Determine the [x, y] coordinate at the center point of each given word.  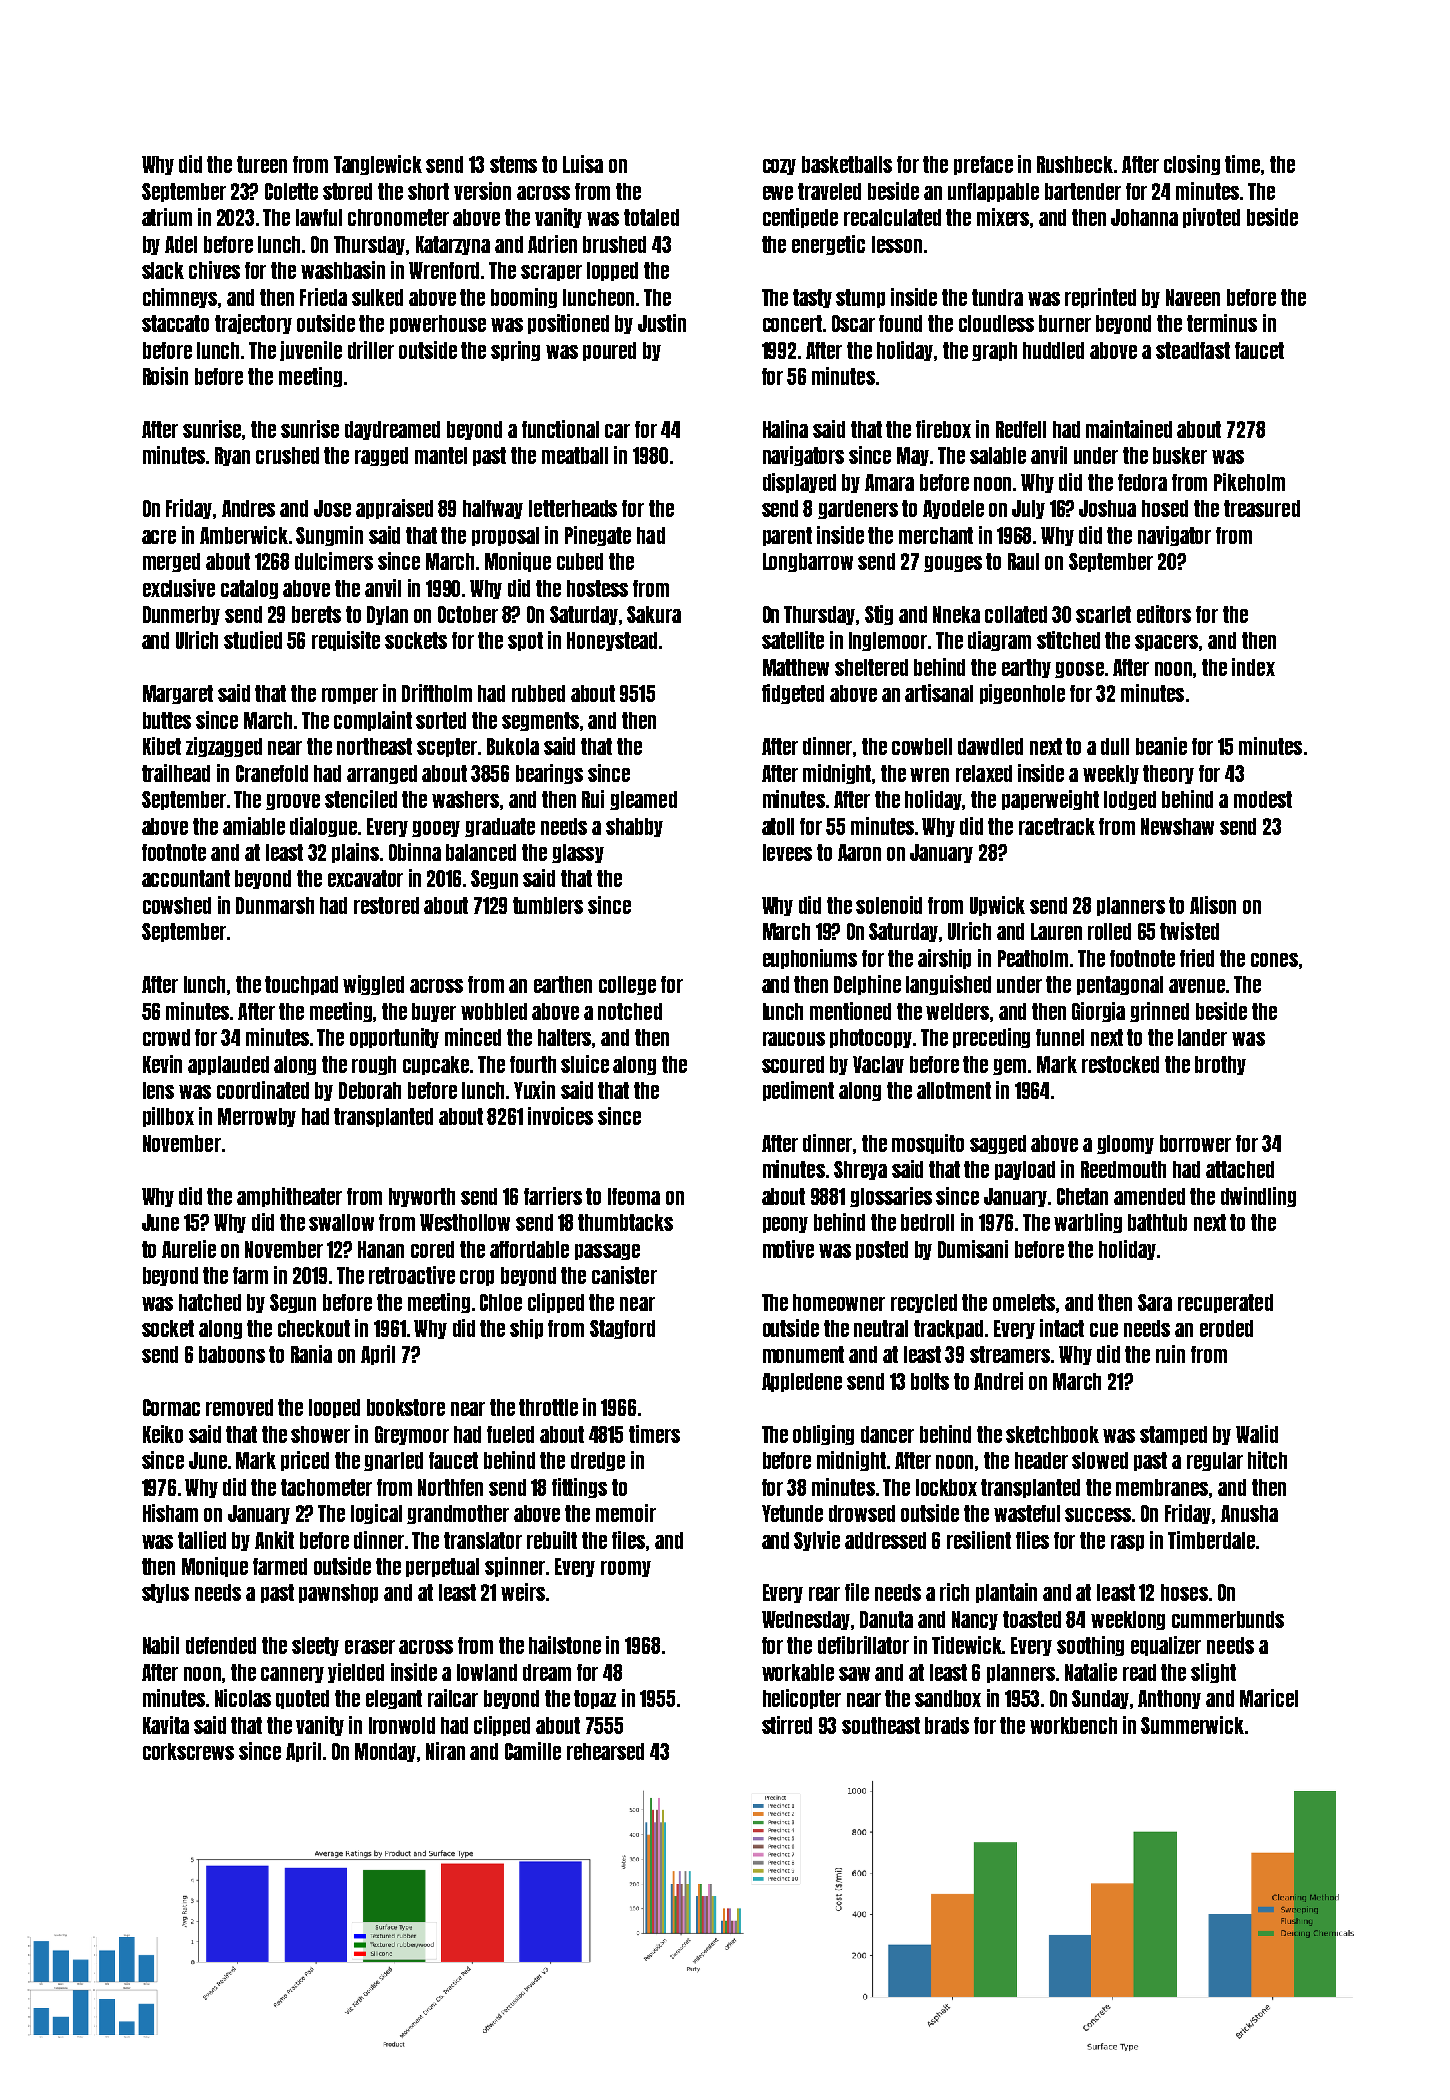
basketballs [847, 164]
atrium [167, 217]
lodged [1130, 800]
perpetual [442, 1567]
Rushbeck [1075, 164]
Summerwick [1192, 1725]
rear [824, 1594]
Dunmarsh [275, 905]
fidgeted [793, 694]
